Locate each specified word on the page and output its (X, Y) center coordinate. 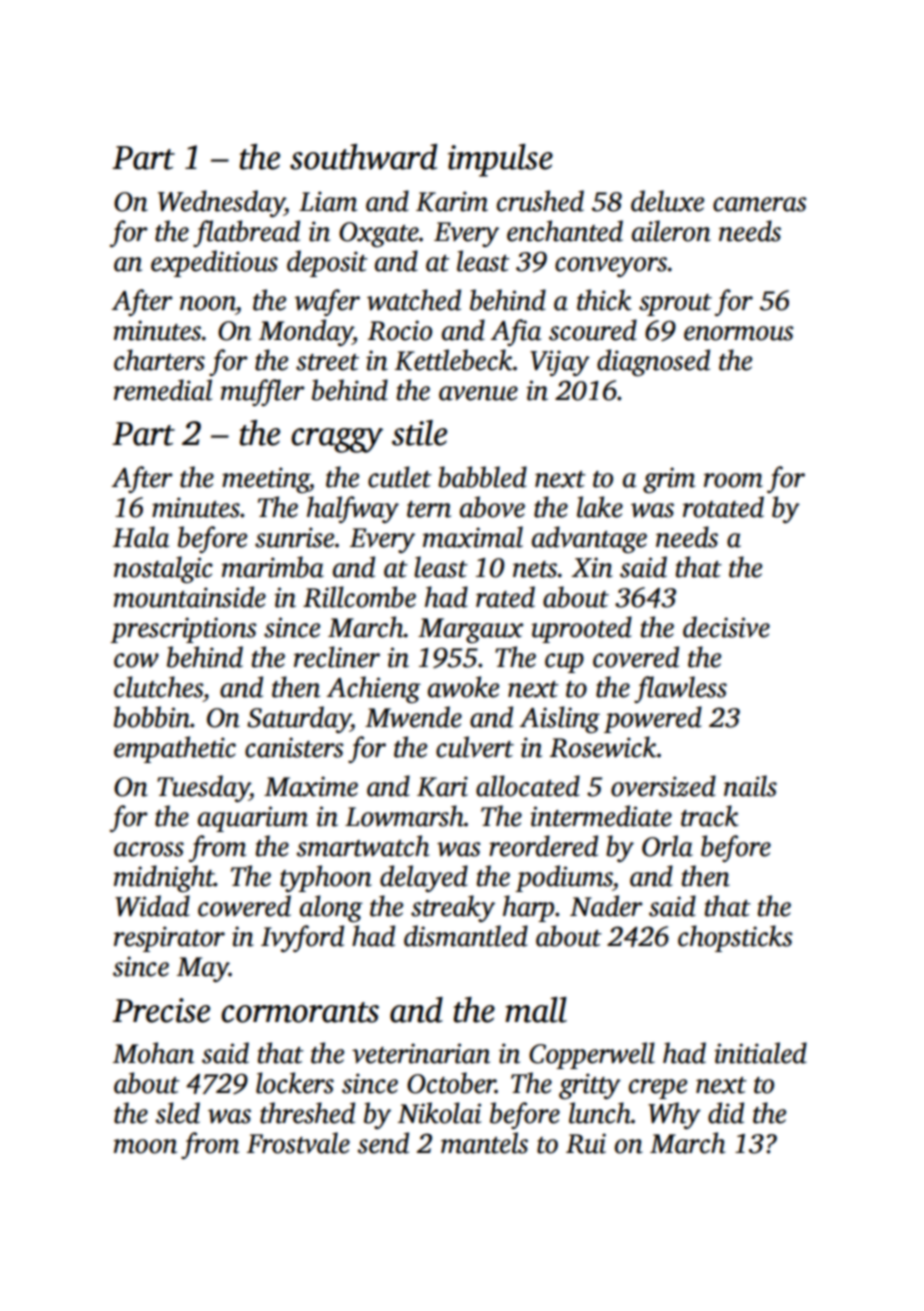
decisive (726, 627)
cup (564, 663)
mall (536, 1010)
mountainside (190, 597)
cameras (759, 204)
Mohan (153, 1053)
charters (159, 360)
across (149, 849)
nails (750, 786)
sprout (675, 305)
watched (414, 300)
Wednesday (221, 203)
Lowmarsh (404, 816)
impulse (500, 160)
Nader (606, 906)
